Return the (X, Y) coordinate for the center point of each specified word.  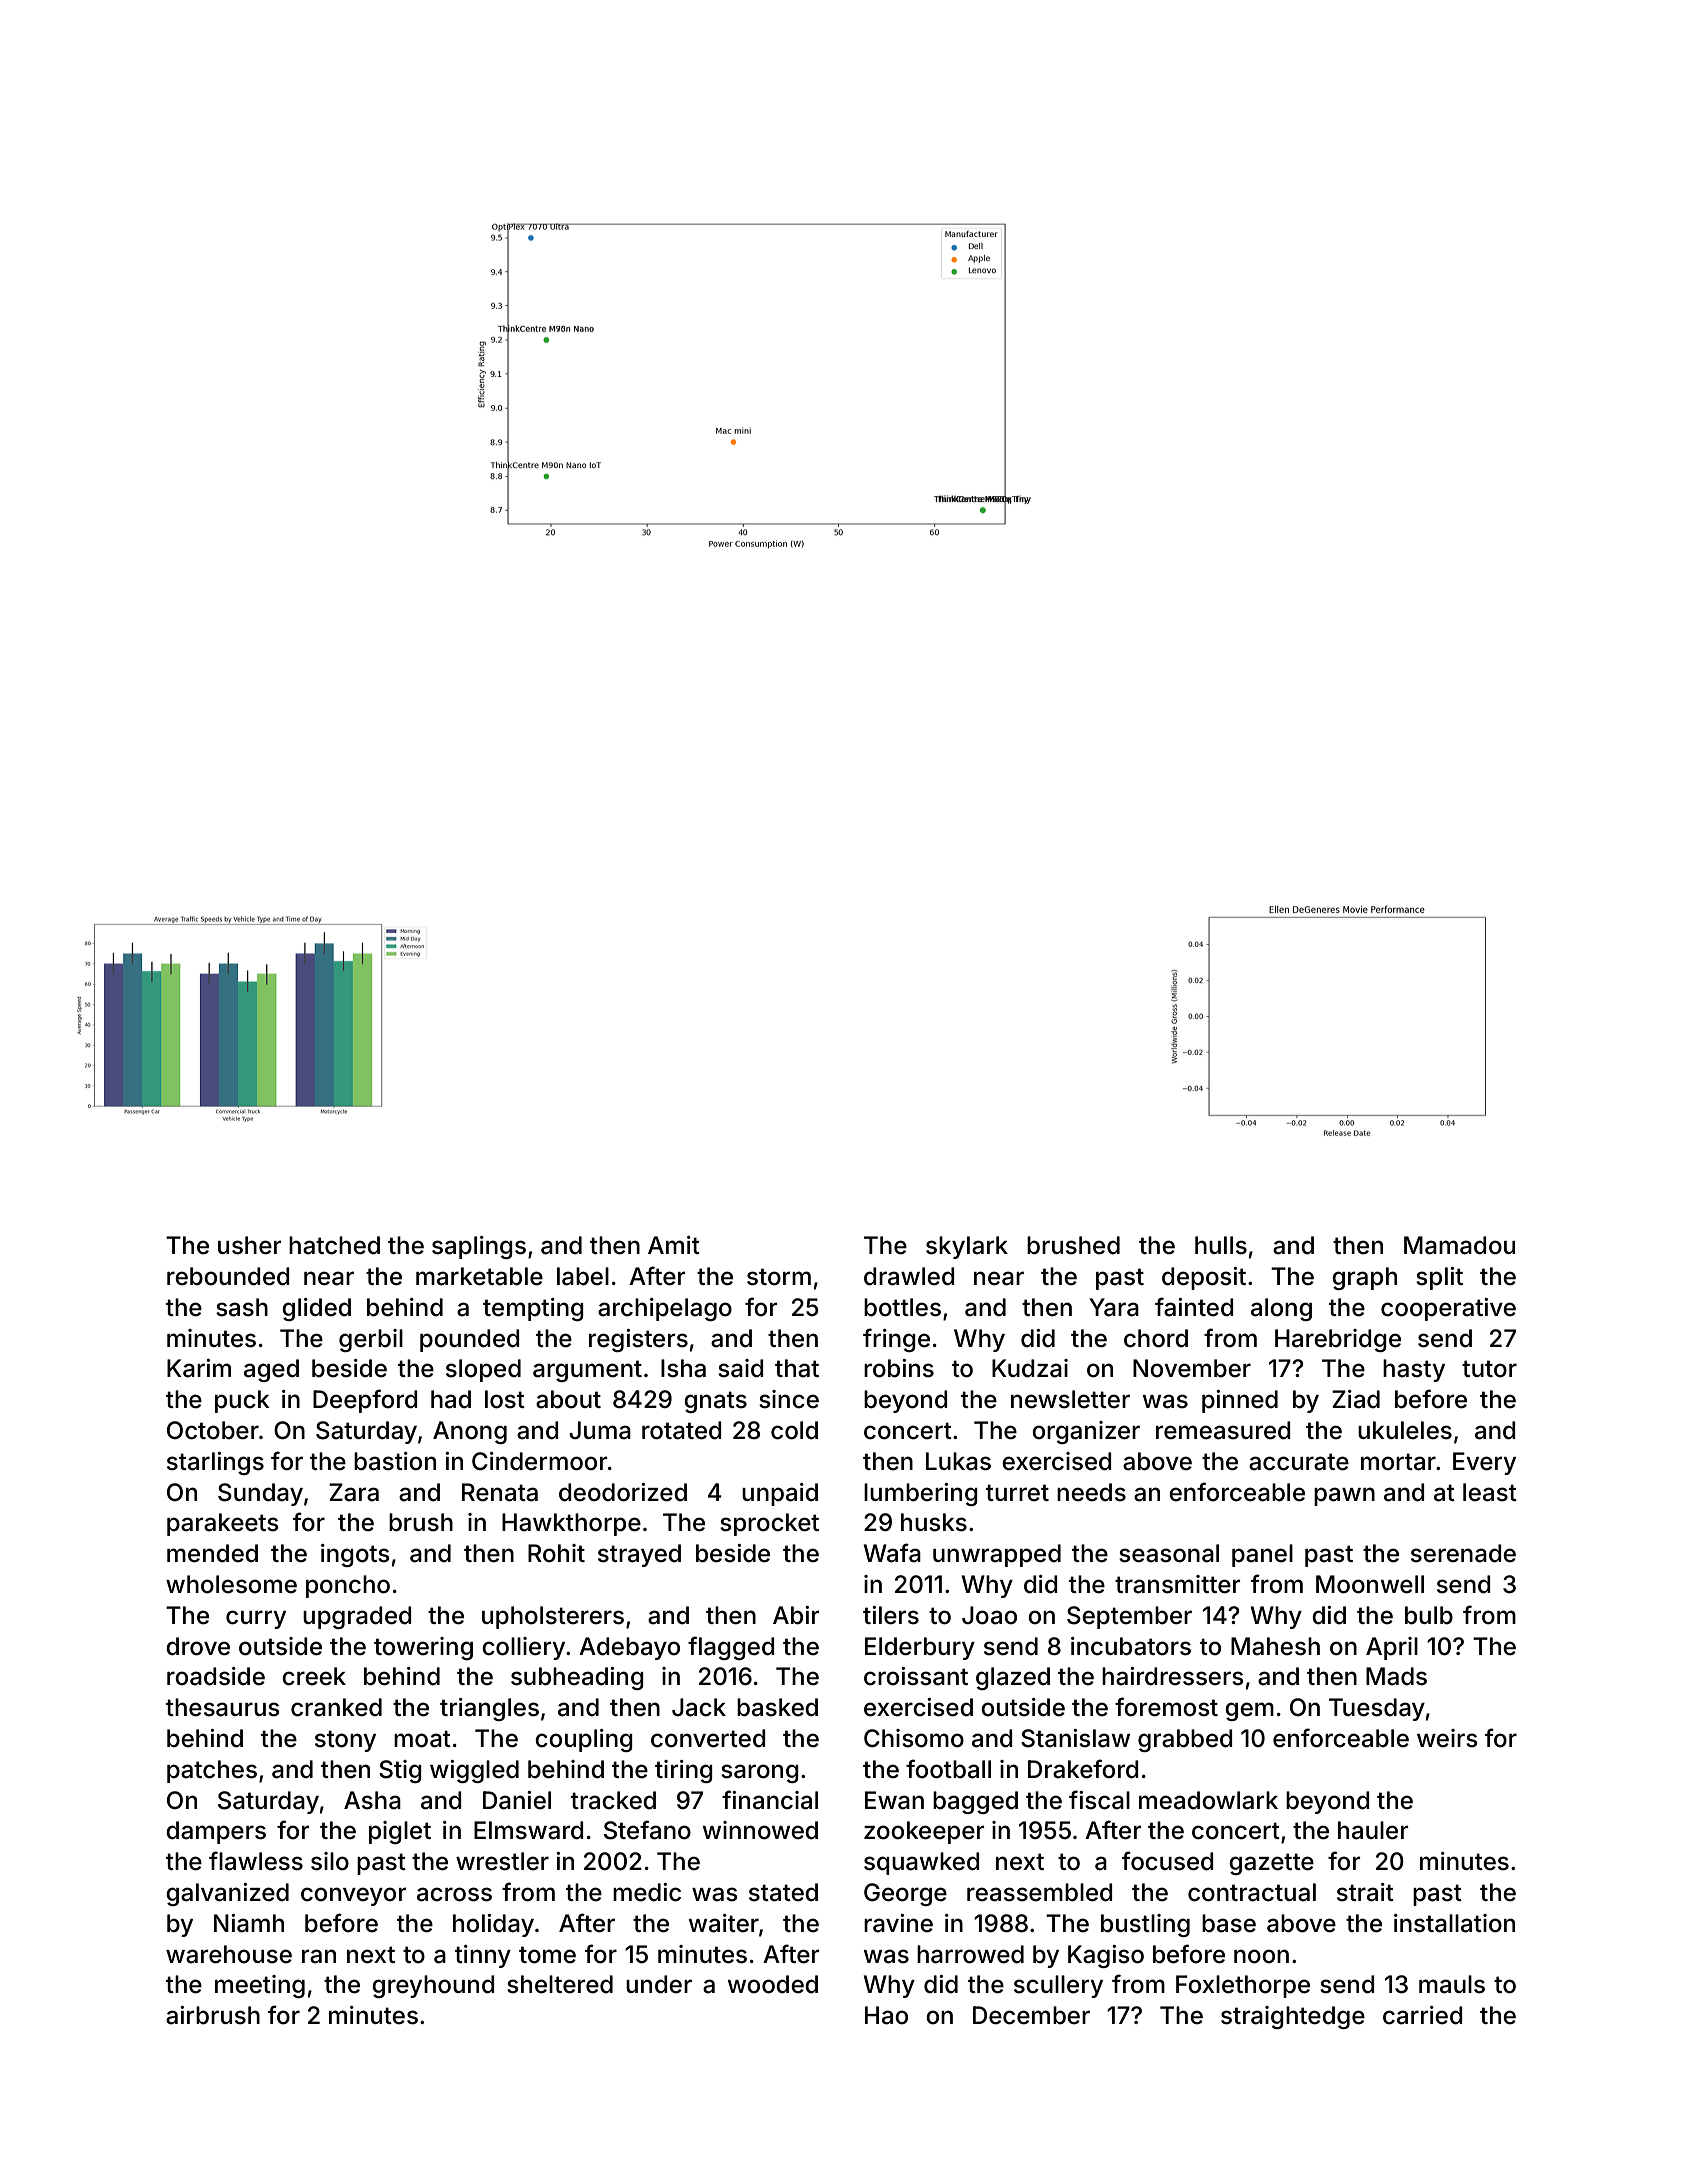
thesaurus (223, 1707)
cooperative (1448, 1309)
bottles (902, 1307)
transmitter (1177, 1584)
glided (316, 1309)
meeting (260, 1986)
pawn (1344, 1496)
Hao (886, 2015)
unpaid (780, 1494)
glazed (1013, 1678)
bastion (395, 1461)
